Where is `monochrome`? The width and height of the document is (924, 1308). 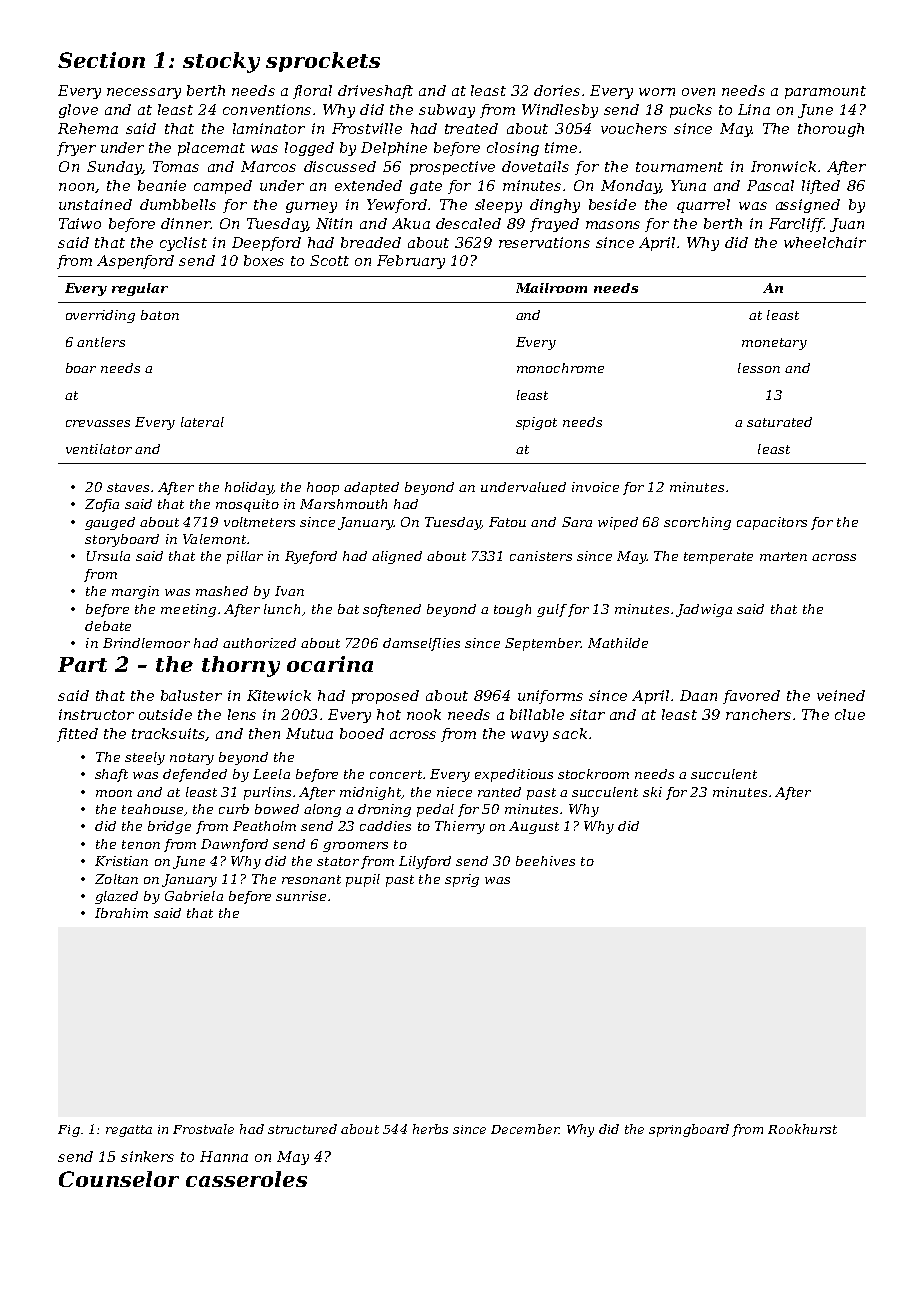
monochrome is located at coordinates (560, 368).
